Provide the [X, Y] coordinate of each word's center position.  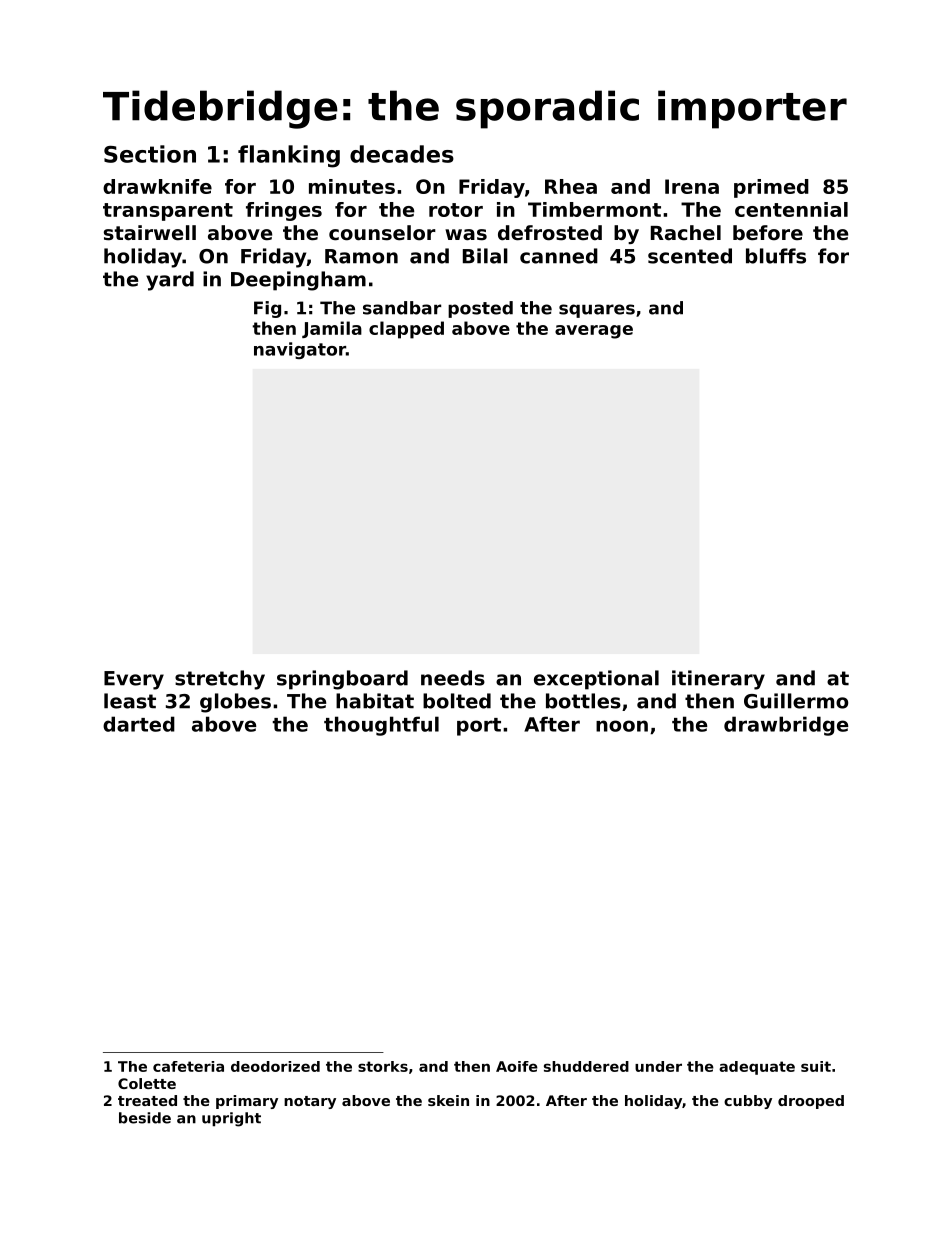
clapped [406, 330]
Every [134, 680]
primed [771, 188]
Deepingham [298, 281]
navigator [300, 350]
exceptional [596, 680]
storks [383, 1066]
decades [402, 154]
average [594, 332]
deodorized [275, 1066]
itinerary [718, 680]
